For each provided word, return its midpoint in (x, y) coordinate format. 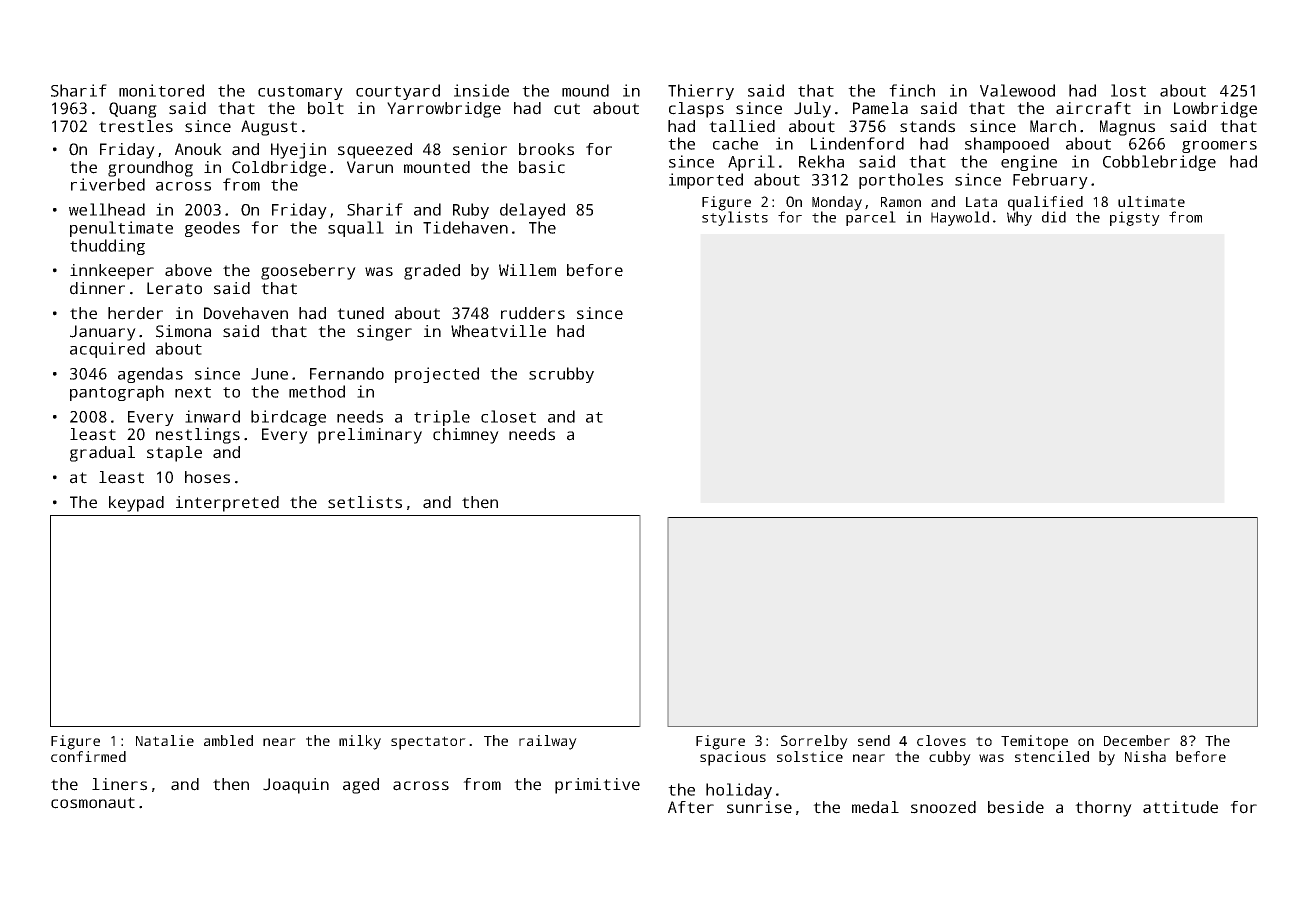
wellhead (107, 209)
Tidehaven (465, 227)
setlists (365, 502)
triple (442, 418)
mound (585, 90)
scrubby (561, 375)
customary (300, 93)
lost (1128, 90)
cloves (941, 740)
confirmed (88, 756)
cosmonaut (93, 803)
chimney (466, 436)
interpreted (227, 504)
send (874, 740)
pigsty (1135, 218)
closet (508, 416)
